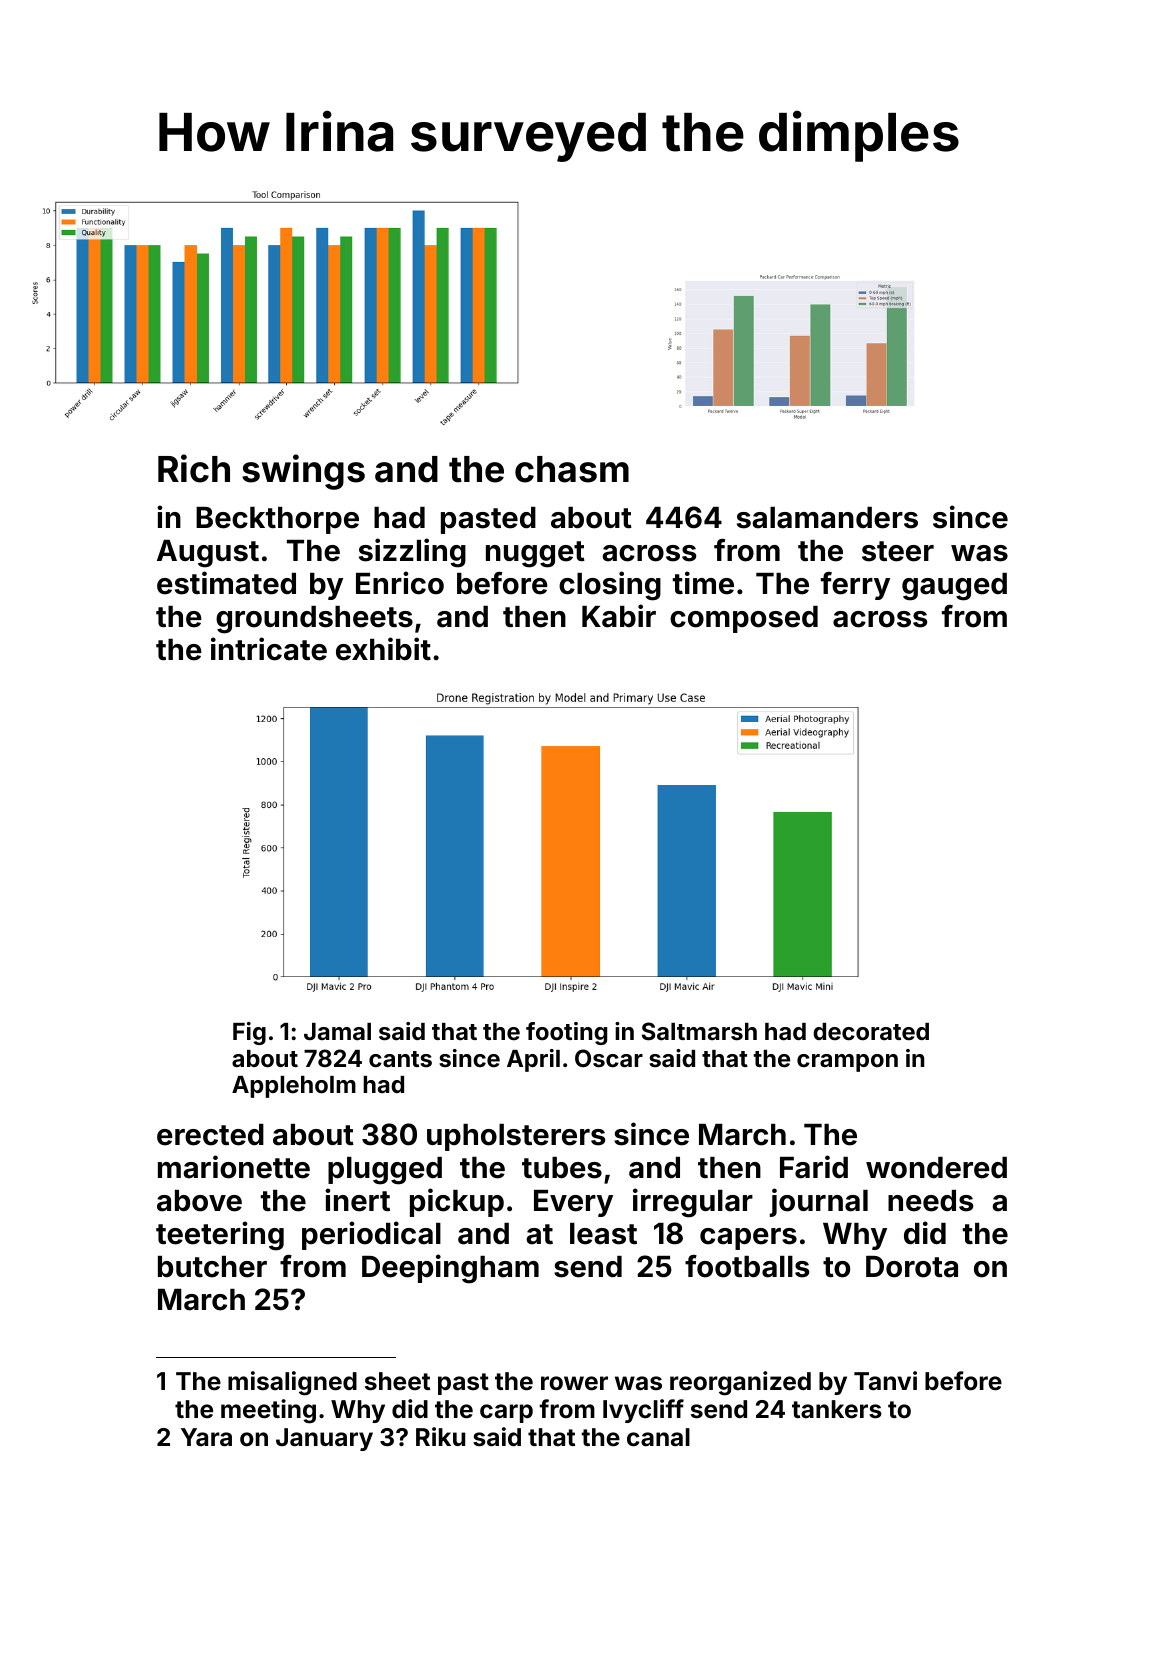  I want to click on crampon, so click(847, 1063).
